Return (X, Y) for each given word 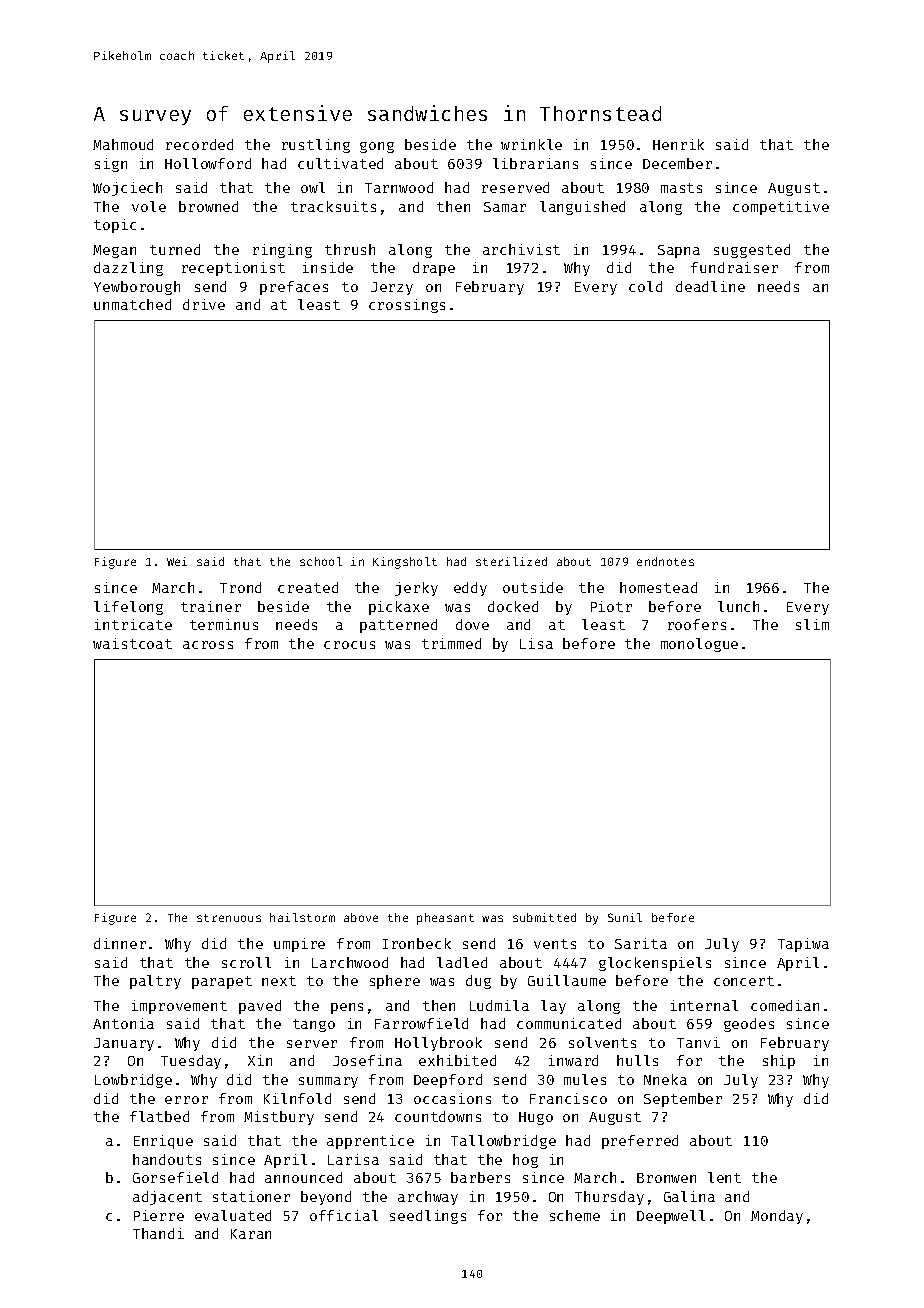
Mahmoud (123, 144)
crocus (349, 645)
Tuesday (191, 1062)
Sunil (625, 917)
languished (582, 208)
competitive (781, 208)
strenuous (229, 918)
